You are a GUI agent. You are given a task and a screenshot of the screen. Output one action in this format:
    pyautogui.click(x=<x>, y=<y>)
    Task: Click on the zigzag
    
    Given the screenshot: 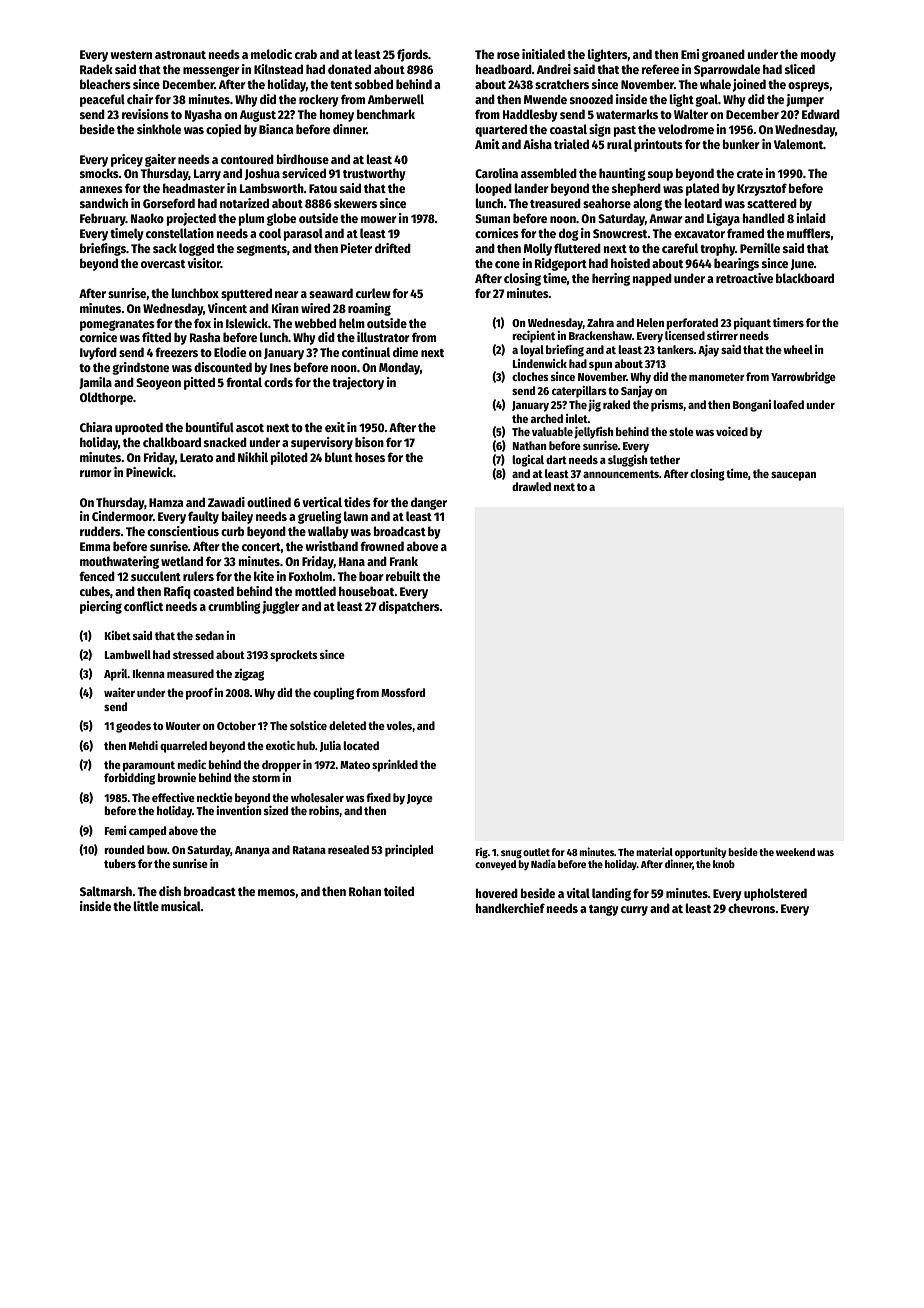 What is the action you would take?
    pyautogui.click(x=249, y=675)
